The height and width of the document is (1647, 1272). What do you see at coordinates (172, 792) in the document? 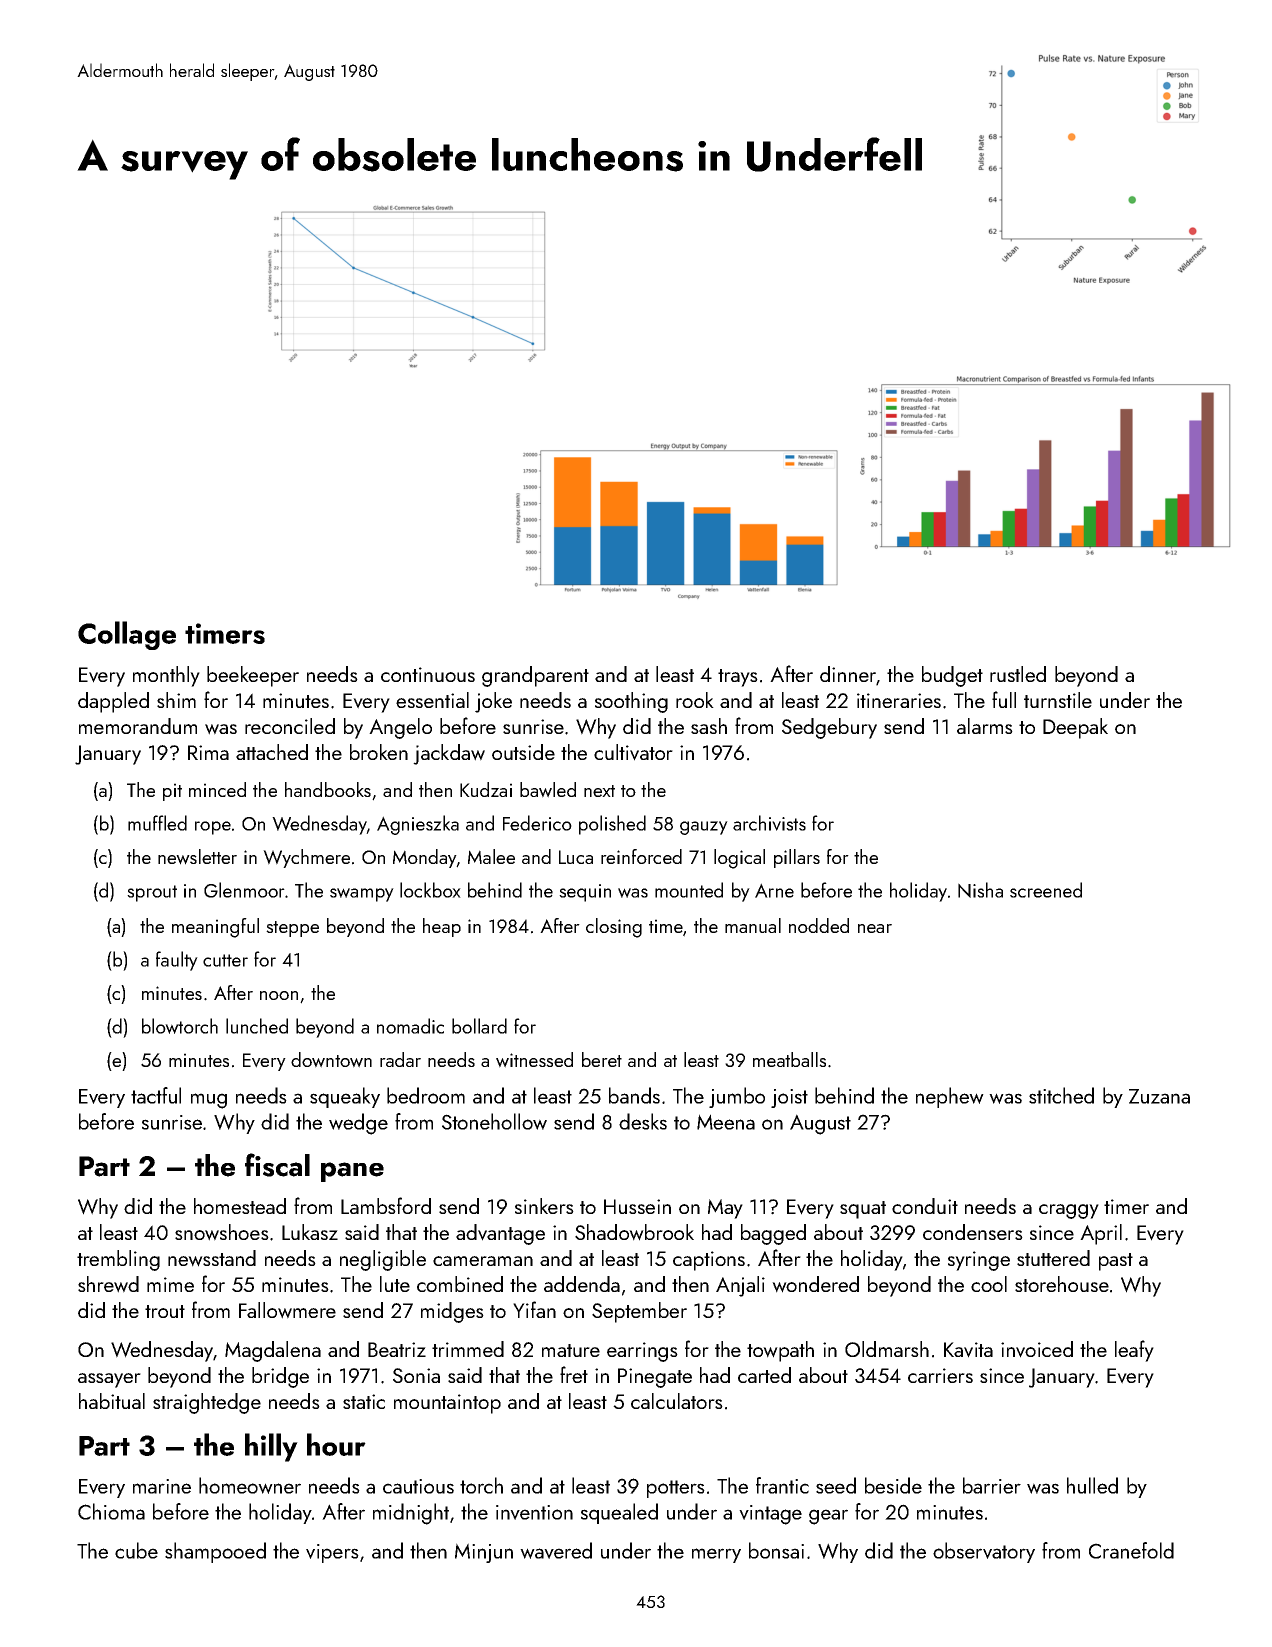
I see `pit` at bounding box center [172, 792].
